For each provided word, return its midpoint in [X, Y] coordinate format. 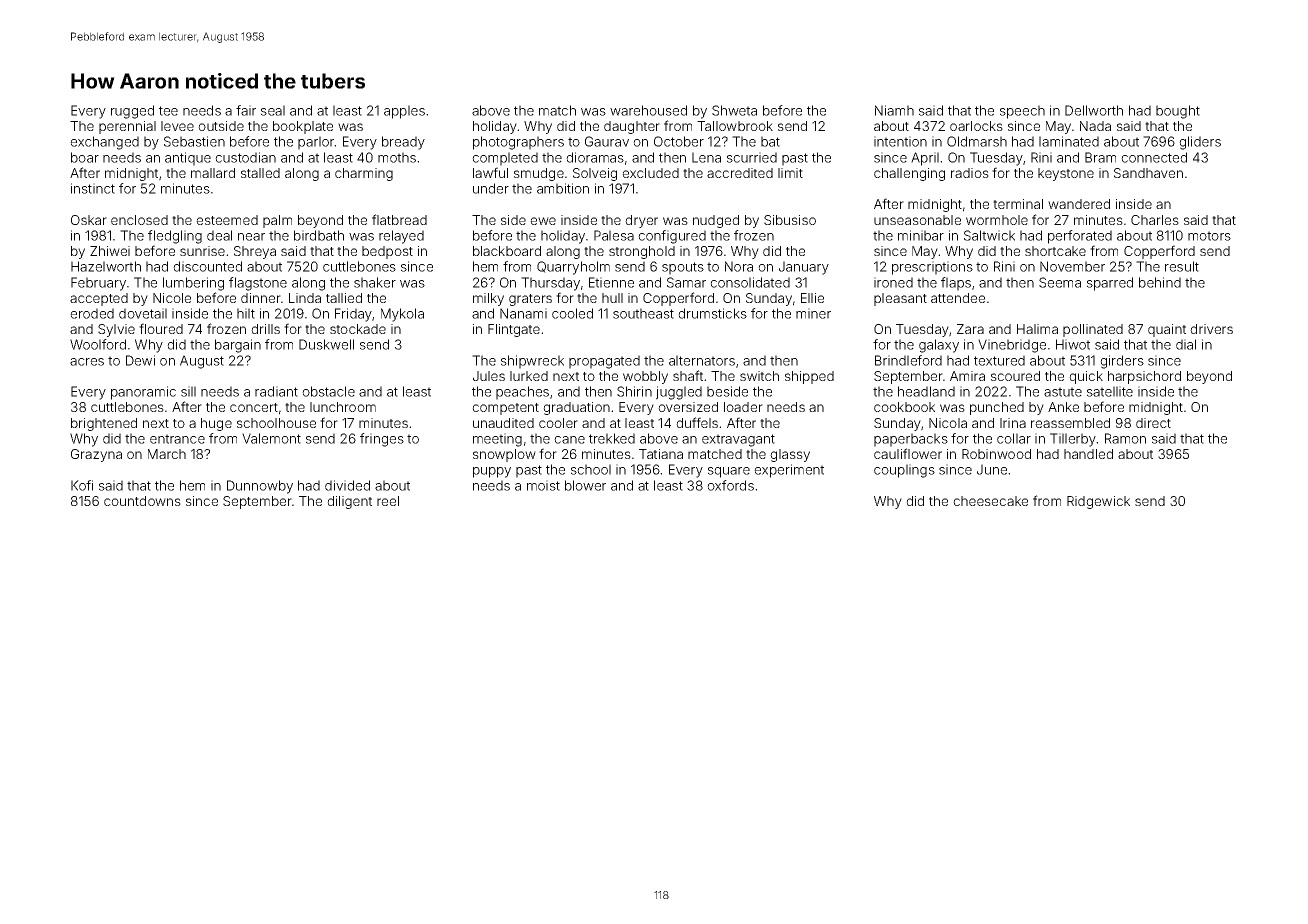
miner [813, 313]
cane [569, 440]
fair [246, 110]
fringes [382, 440]
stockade [358, 329]
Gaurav [607, 141]
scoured [1015, 376]
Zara [970, 329]
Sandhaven [1148, 173]
